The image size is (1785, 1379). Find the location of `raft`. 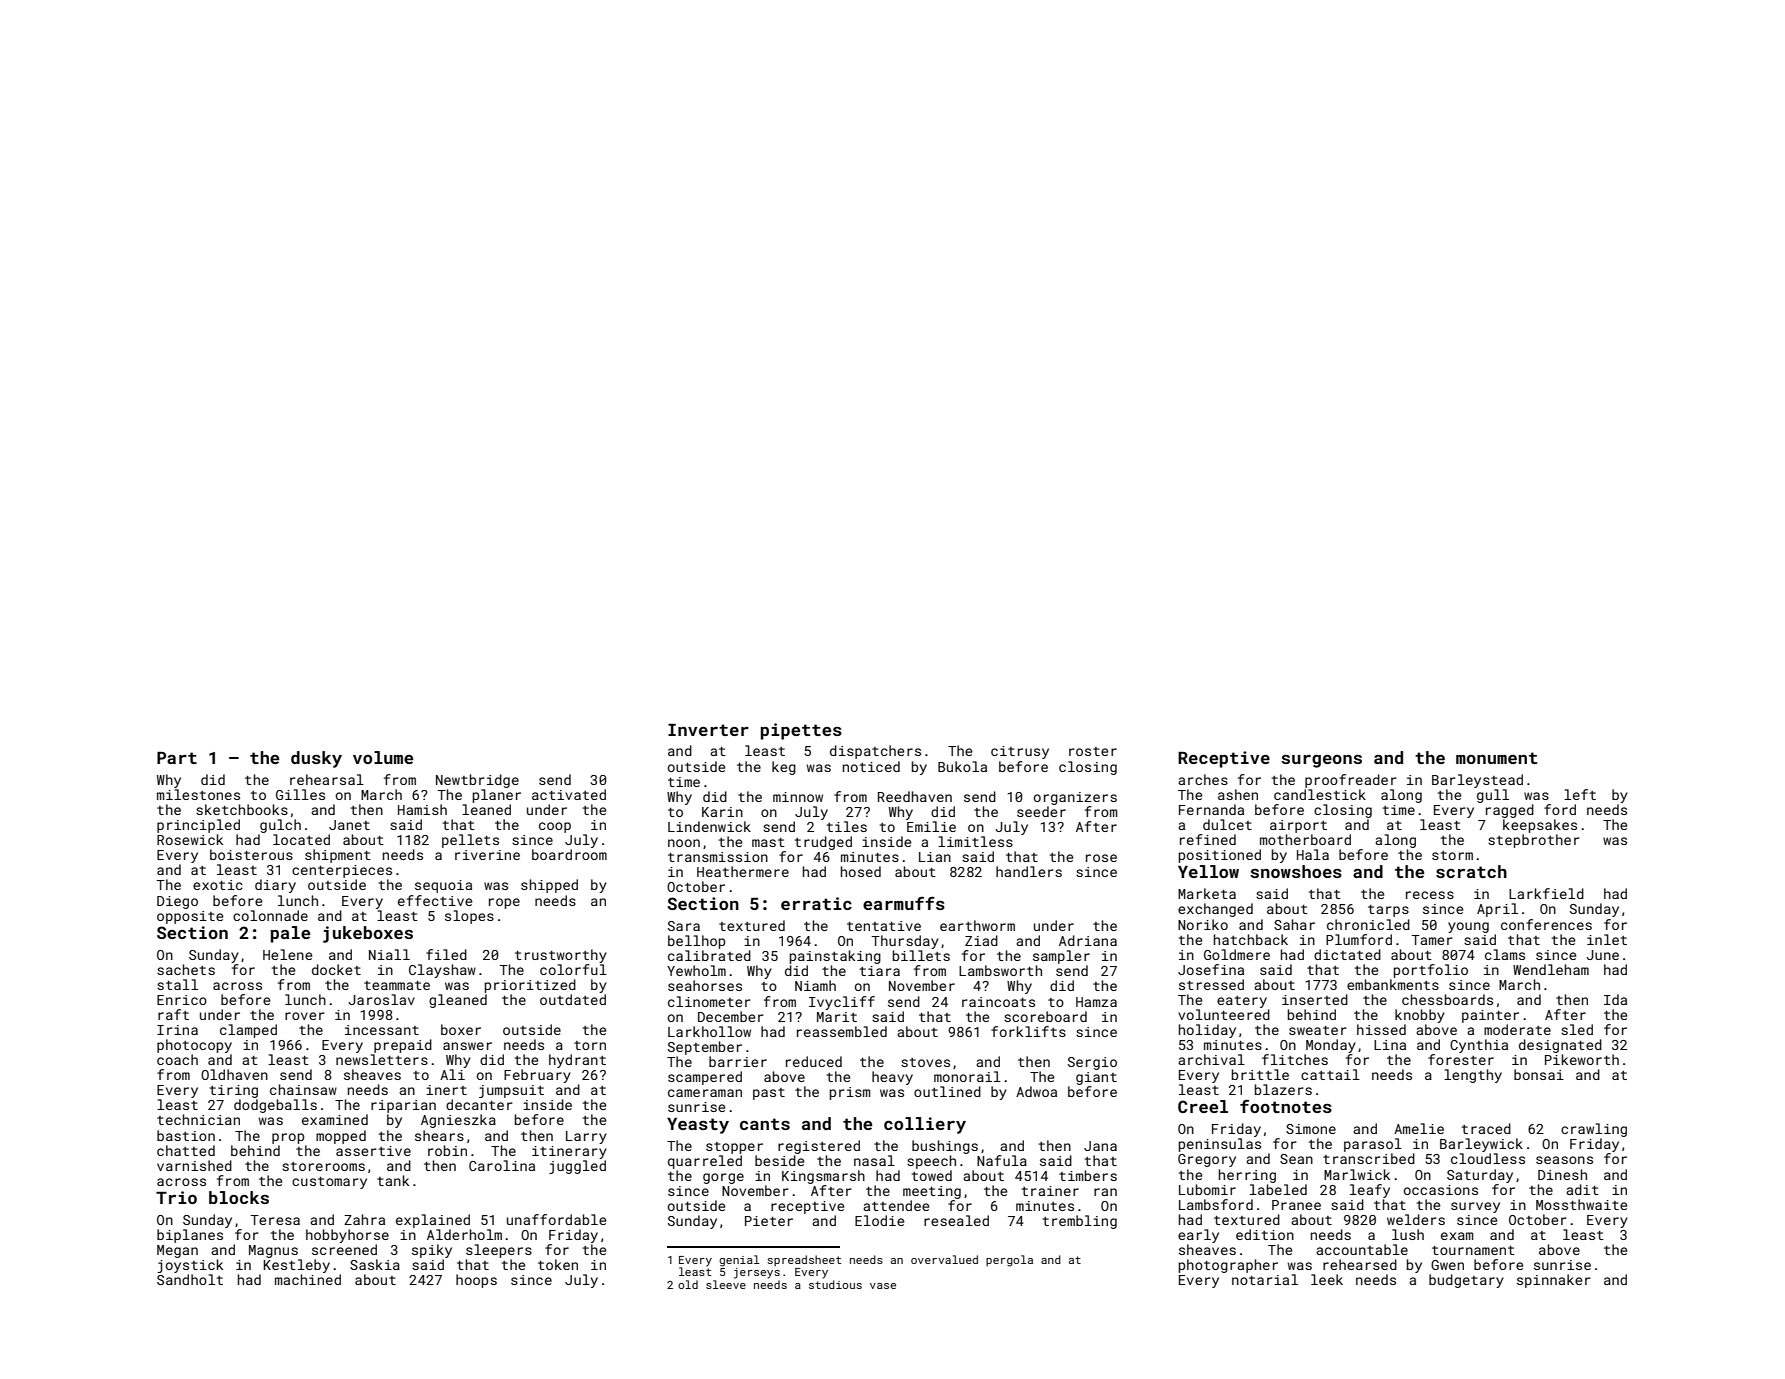

raft is located at coordinates (173, 1014).
